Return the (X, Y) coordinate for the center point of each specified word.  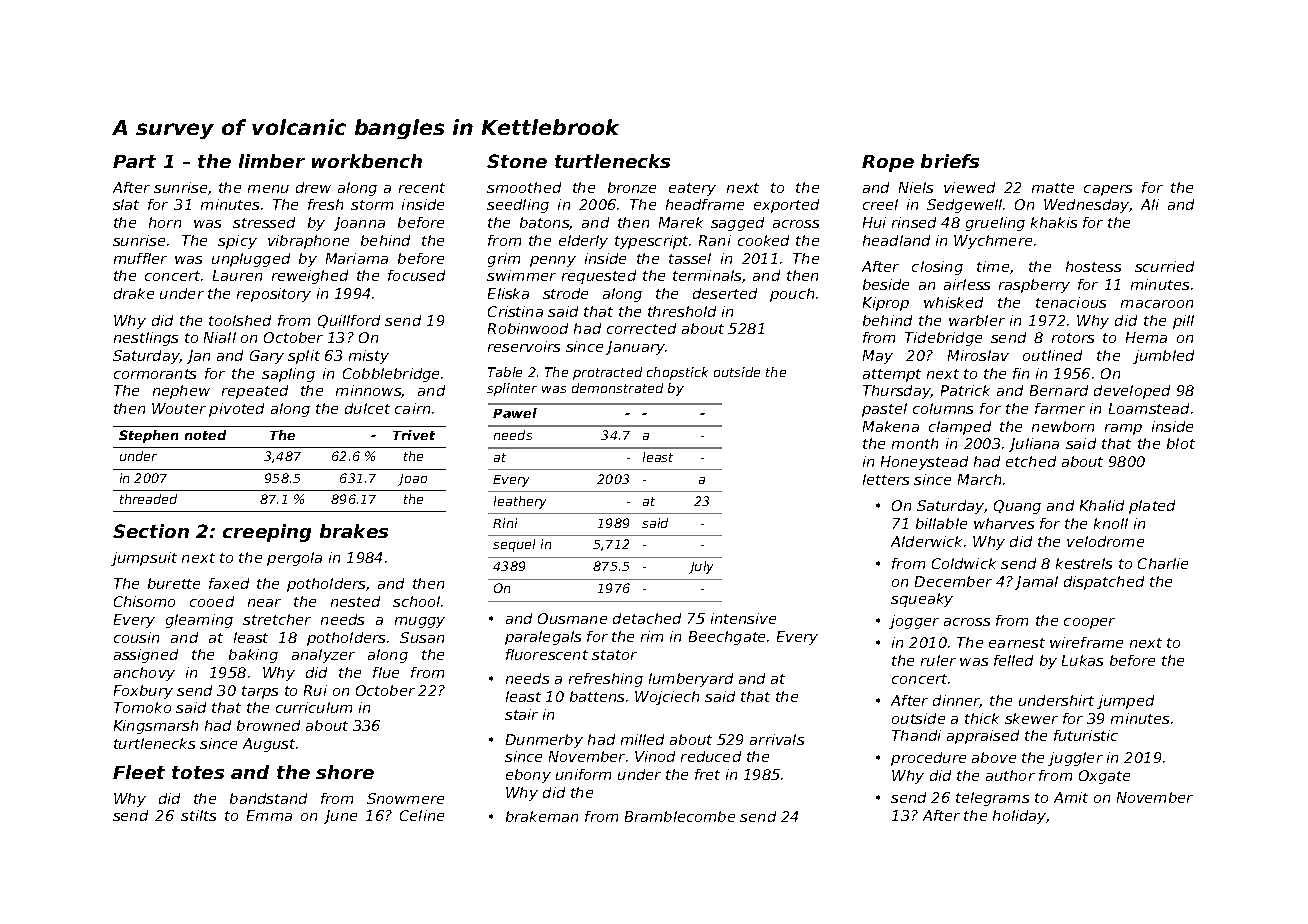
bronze (632, 187)
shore (345, 772)
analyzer (323, 656)
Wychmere (993, 242)
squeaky (922, 600)
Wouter (179, 408)
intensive (743, 618)
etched (1031, 461)
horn (165, 222)
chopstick (677, 373)
